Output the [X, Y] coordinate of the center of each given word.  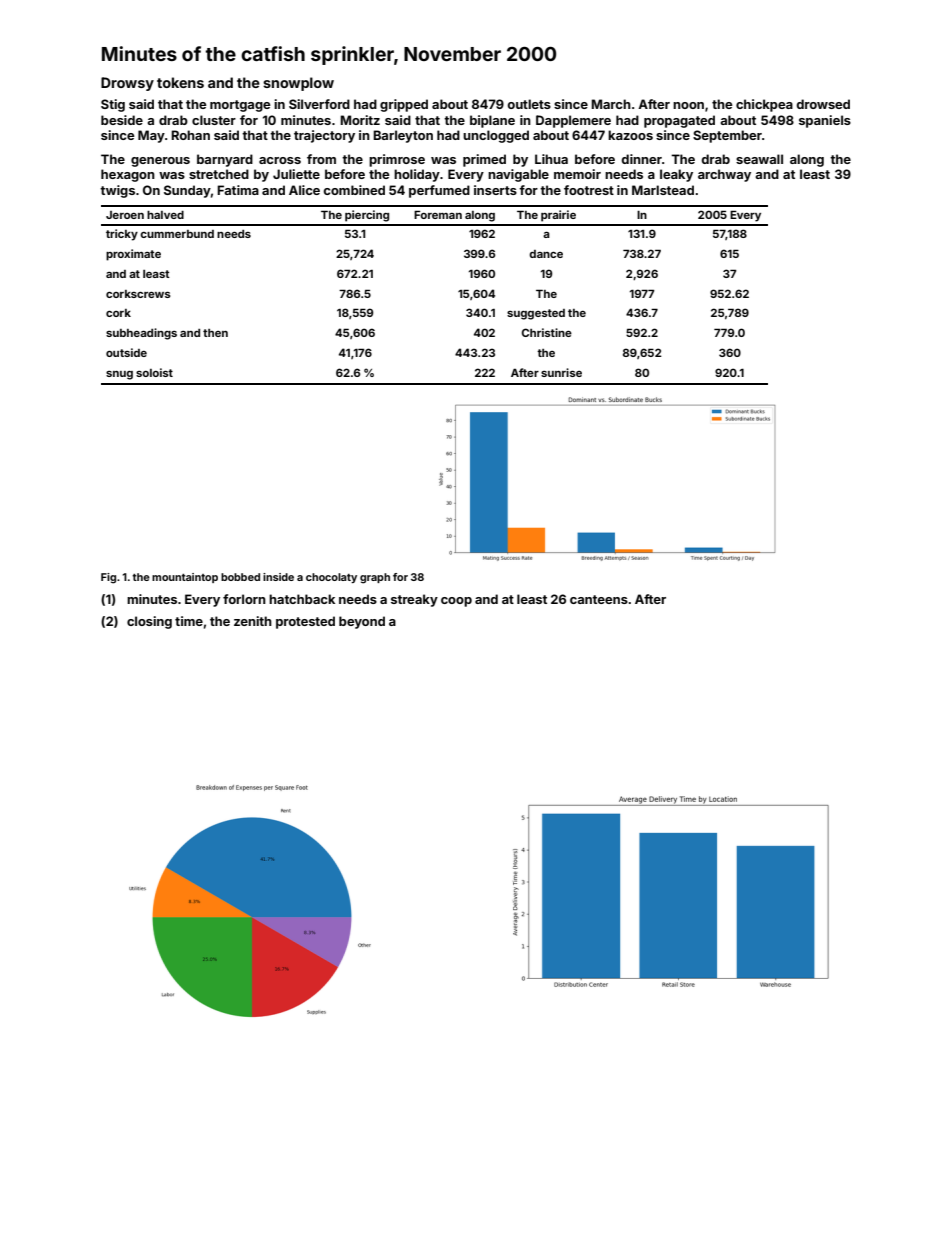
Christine [547, 332]
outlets [529, 104]
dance [546, 254]
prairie [558, 216]
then [215, 333]
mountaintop [185, 578]
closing [149, 622]
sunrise [561, 372]
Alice [304, 190]
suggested [536, 314]
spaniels [825, 121]
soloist [154, 372]
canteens [599, 599]
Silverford [319, 104]
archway [724, 175]
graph [375, 578]
